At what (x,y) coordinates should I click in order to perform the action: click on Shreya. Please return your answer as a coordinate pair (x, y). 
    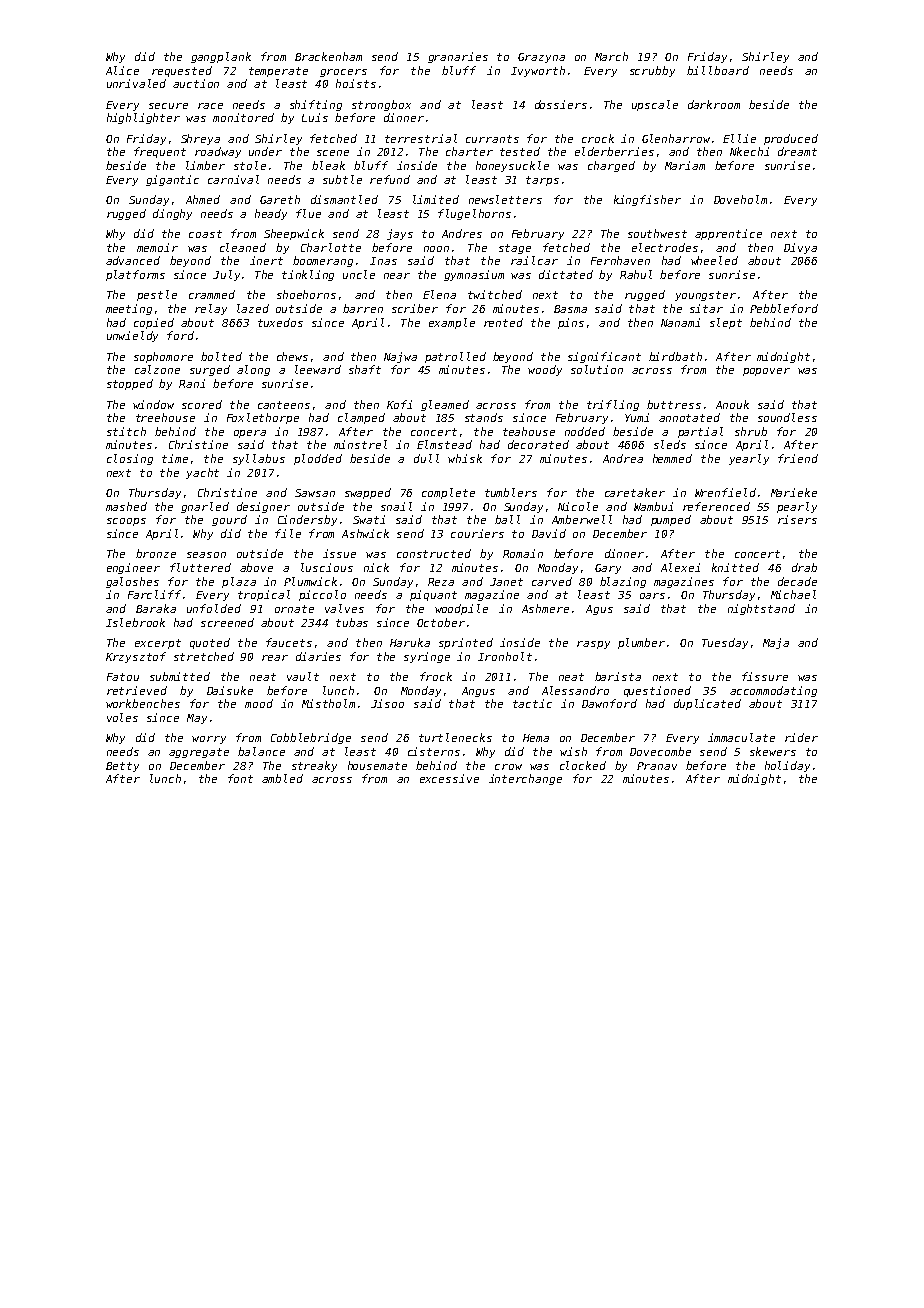
    Looking at the image, I should click on (200, 139).
